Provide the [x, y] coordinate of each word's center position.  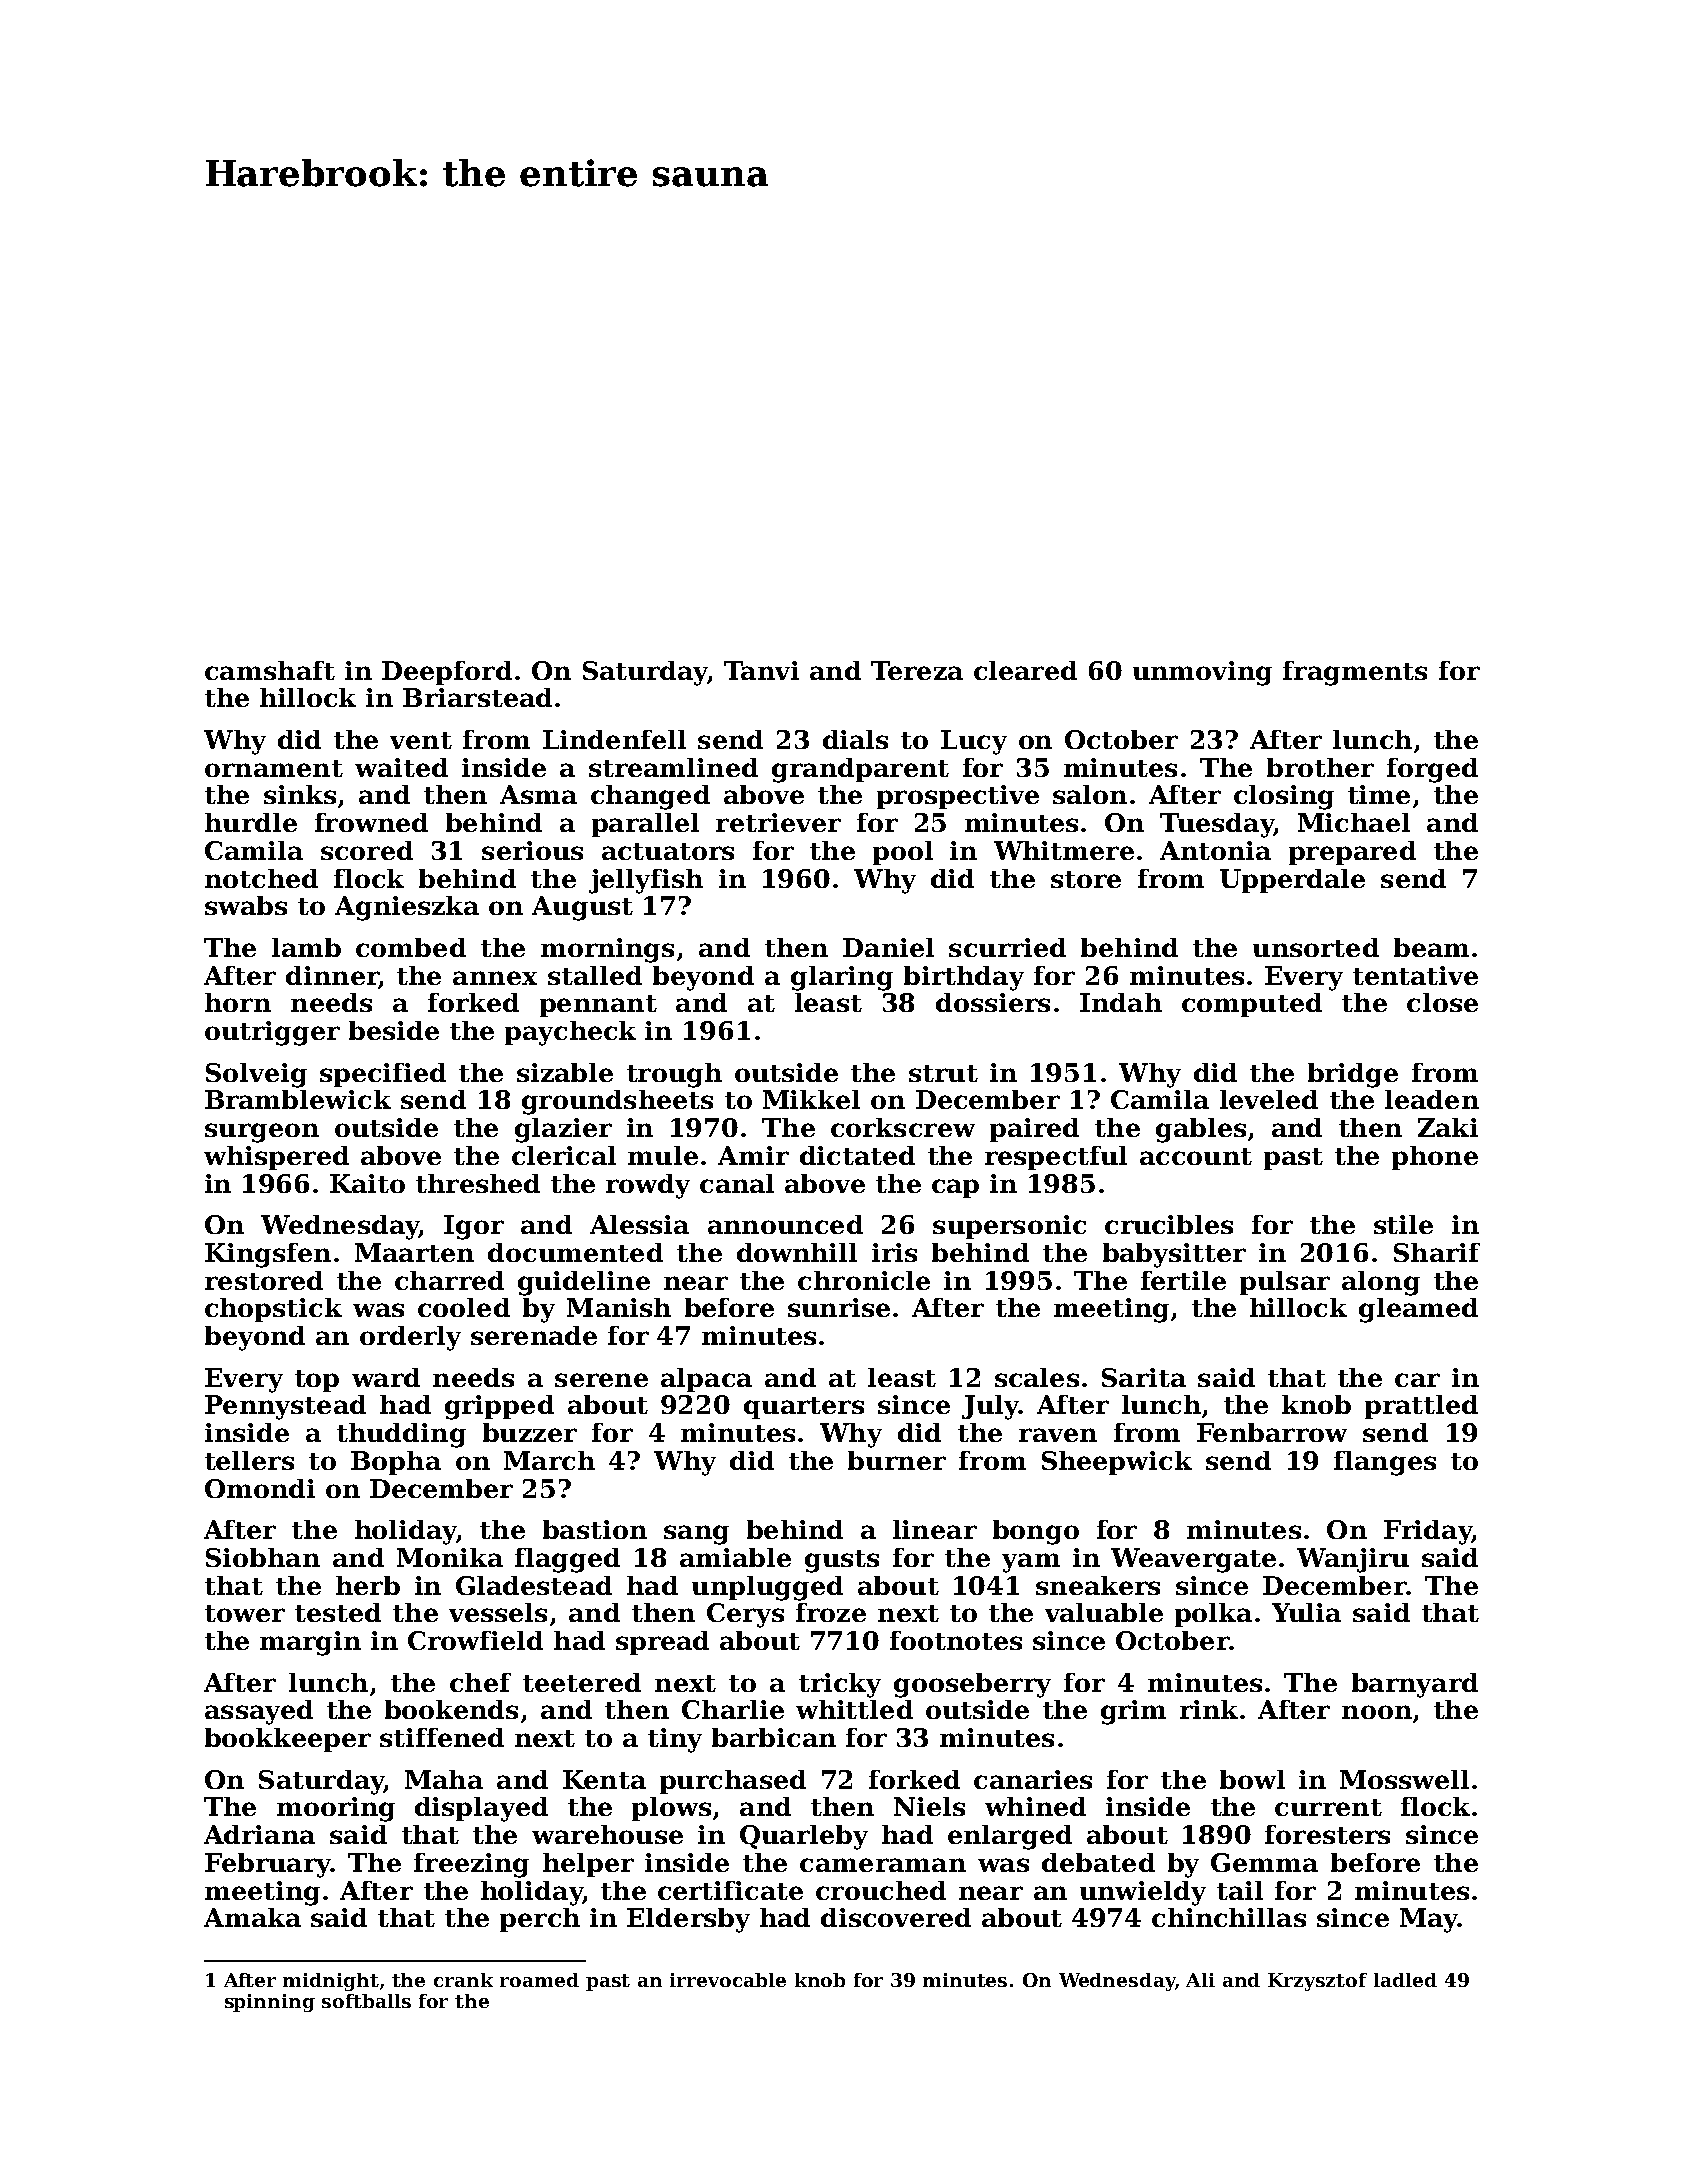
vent [421, 740]
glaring [842, 978]
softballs [366, 2001]
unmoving [1202, 673]
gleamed [1418, 1310]
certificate [730, 1890]
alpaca [706, 1380]
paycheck [570, 1033]
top [317, 1381]
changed [650, 797]
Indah [1121, 1002]
